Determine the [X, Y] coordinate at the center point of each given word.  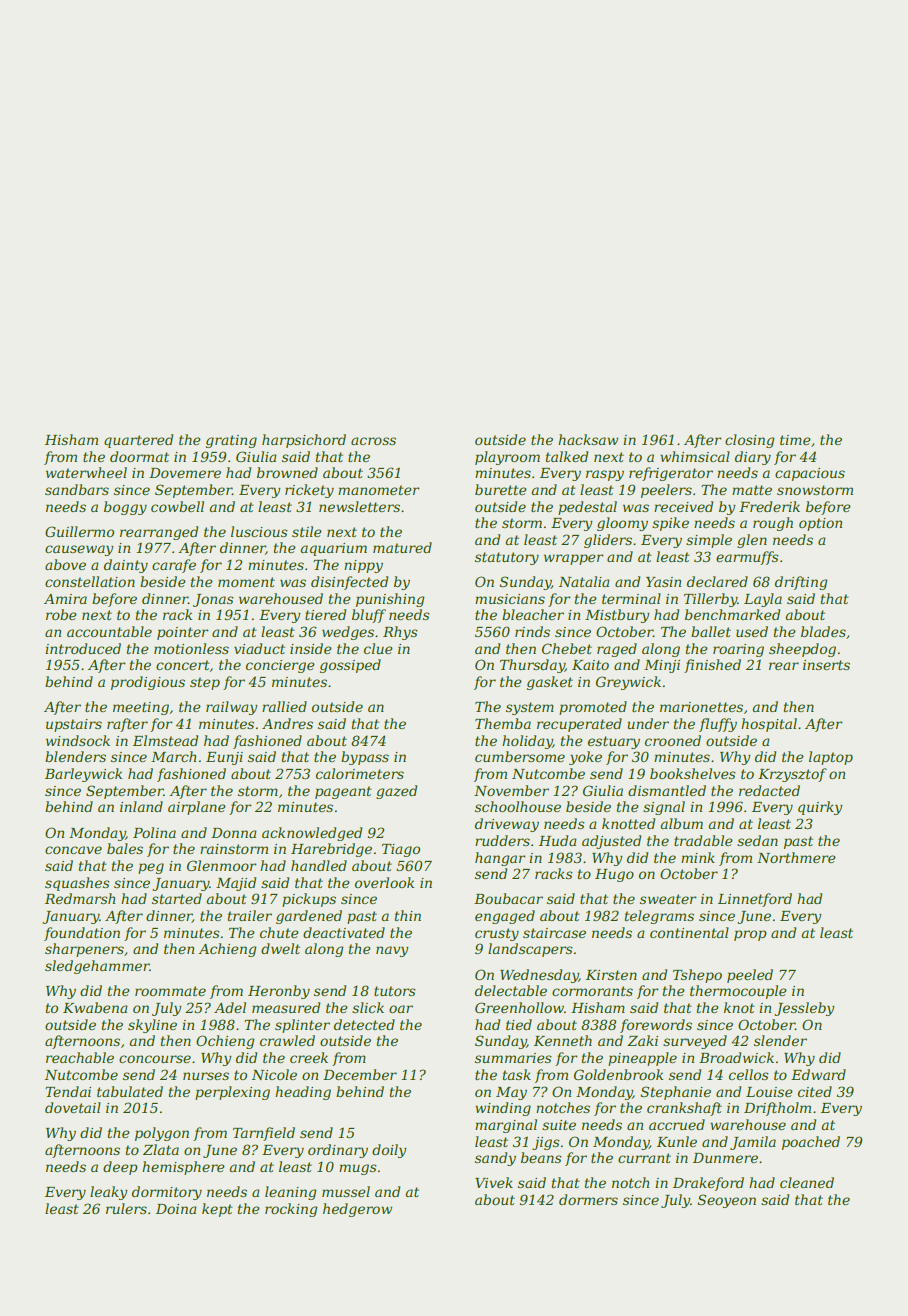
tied [519, 1024]
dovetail [73, 1107]
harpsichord [304, 441]
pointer [183, 633]
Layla [763, 600]
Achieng [227, 950]
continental [689, 932]
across [373, 441]
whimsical [695, 456]
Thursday [532, 666]
